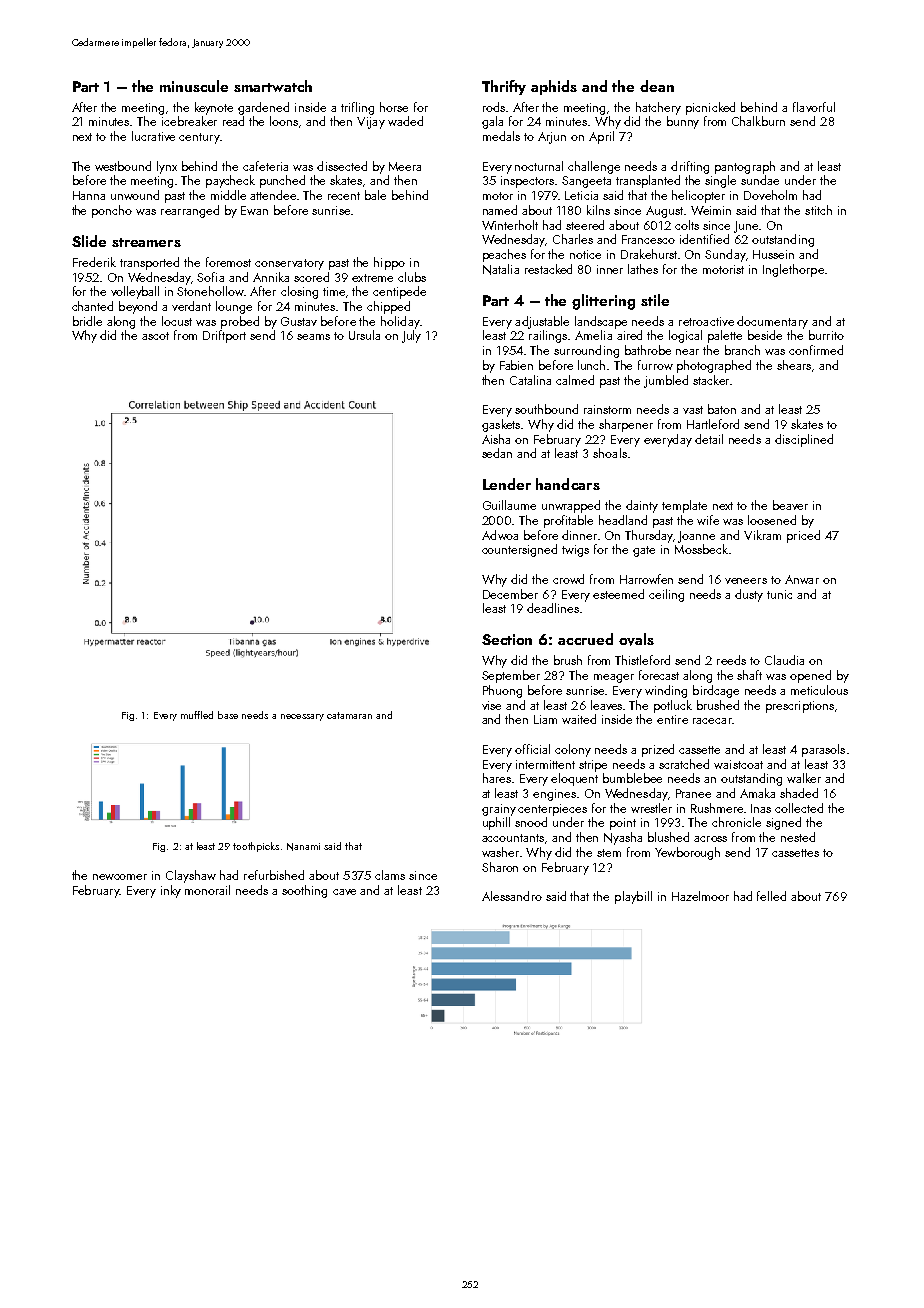  What do you see at coordinates (194, 86) in the screenshot?
I see `minuscule` at bounding box center [194, 86].
